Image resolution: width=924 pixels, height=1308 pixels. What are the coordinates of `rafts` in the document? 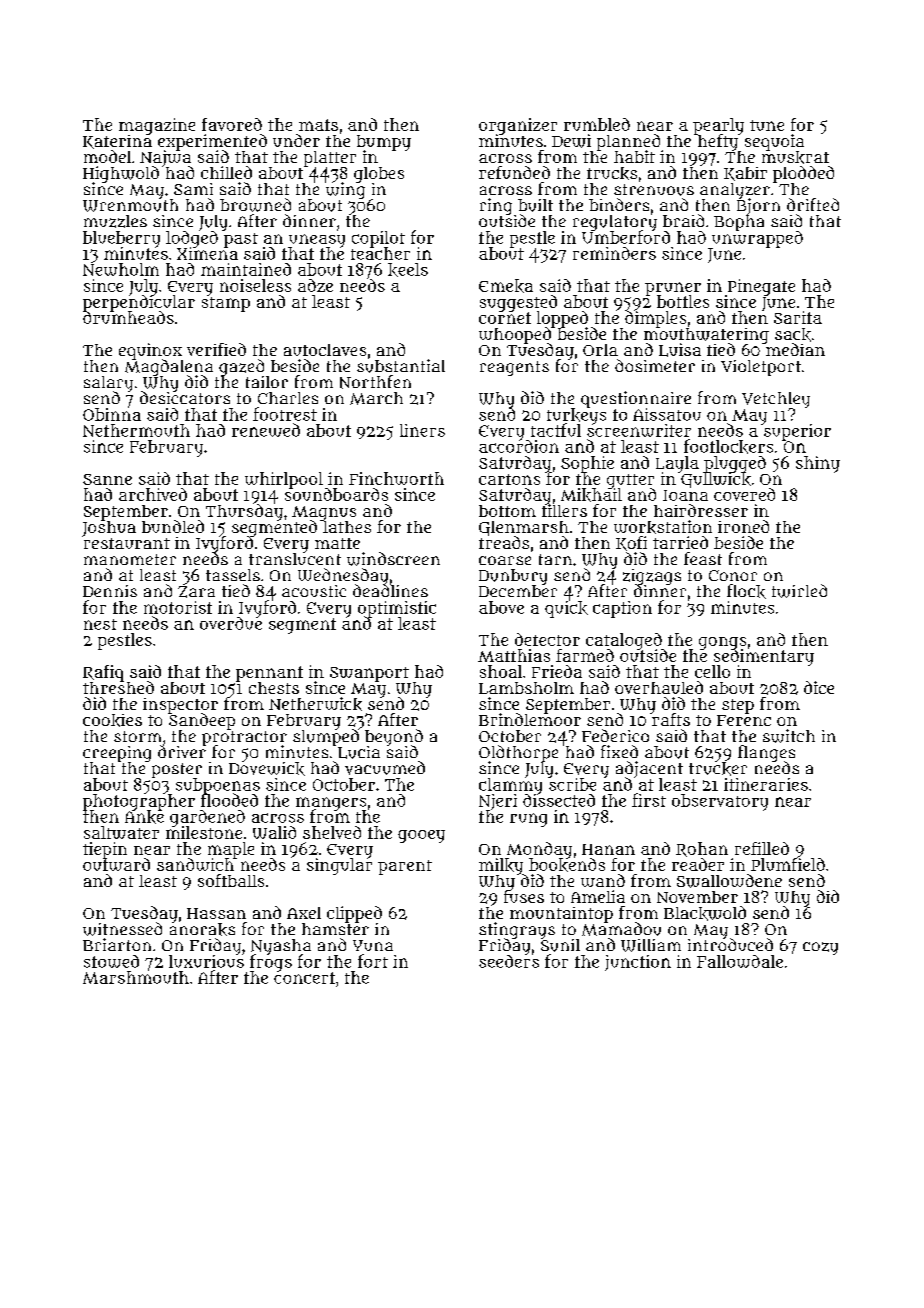 It's located at (671, 720).
